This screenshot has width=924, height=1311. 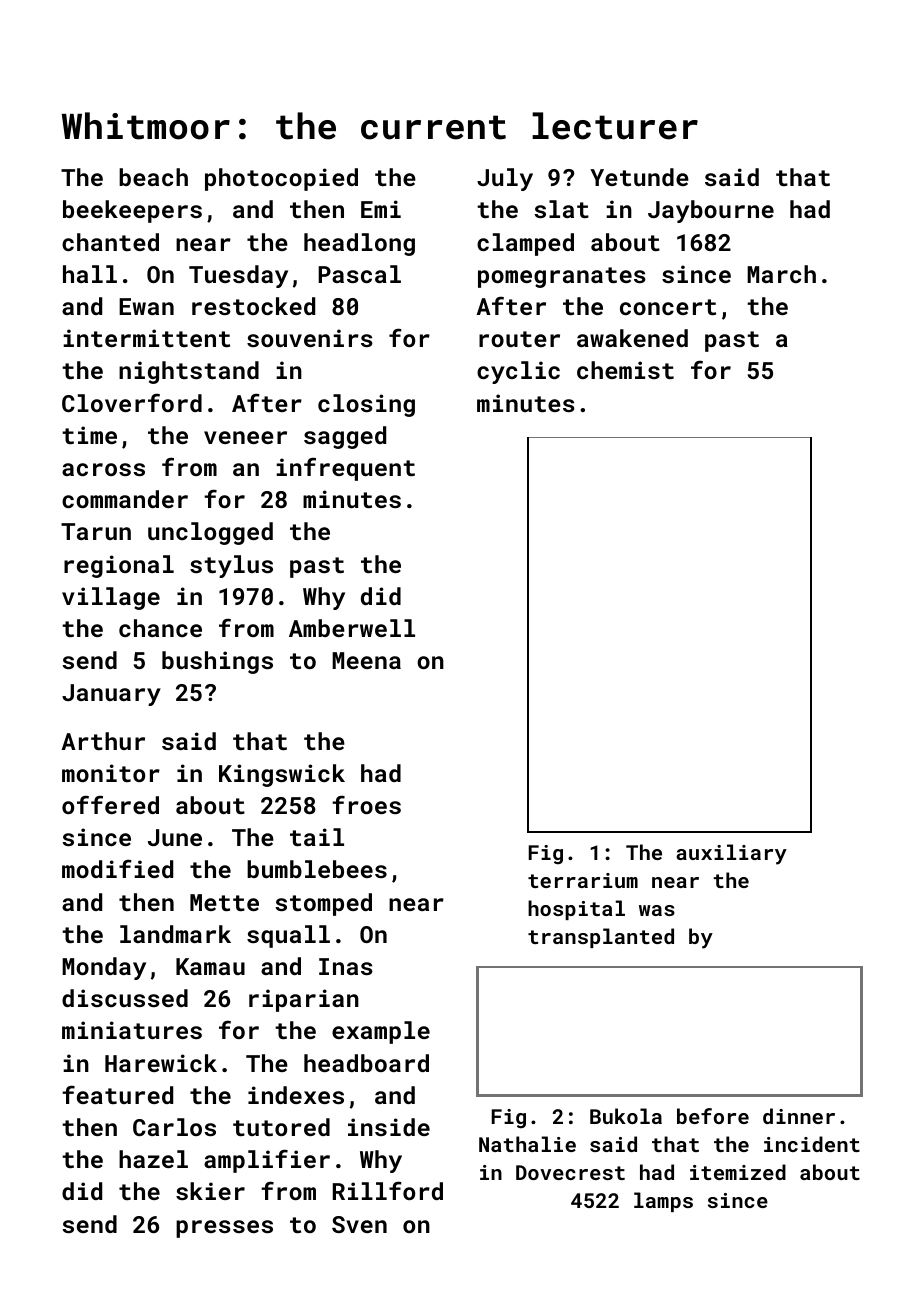 What do you see at coordinates (518, 372) in the screenshot?
I see `cyclic` at bounding box center [518, 372].
